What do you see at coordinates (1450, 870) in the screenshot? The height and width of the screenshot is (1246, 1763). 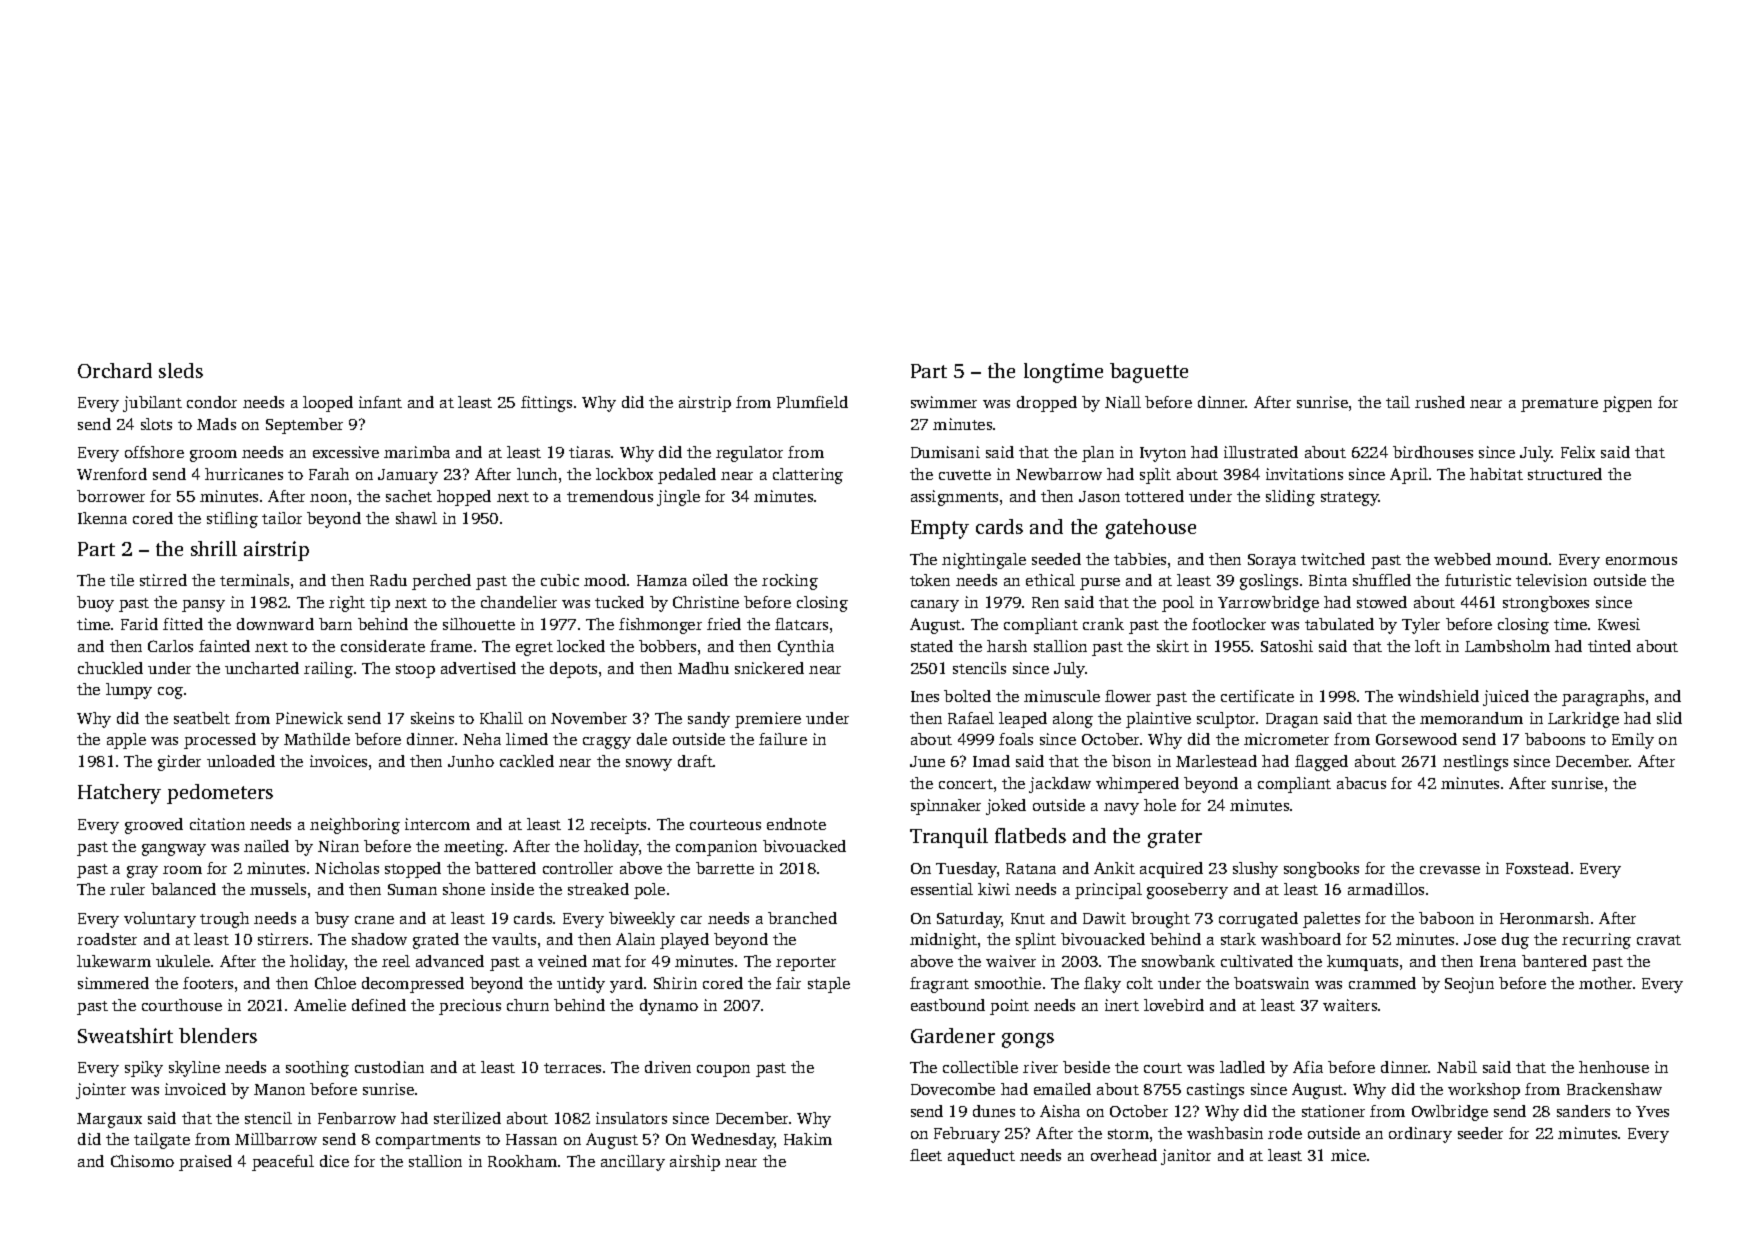 I see `crevasse` at bounding box center [1450, 870].
